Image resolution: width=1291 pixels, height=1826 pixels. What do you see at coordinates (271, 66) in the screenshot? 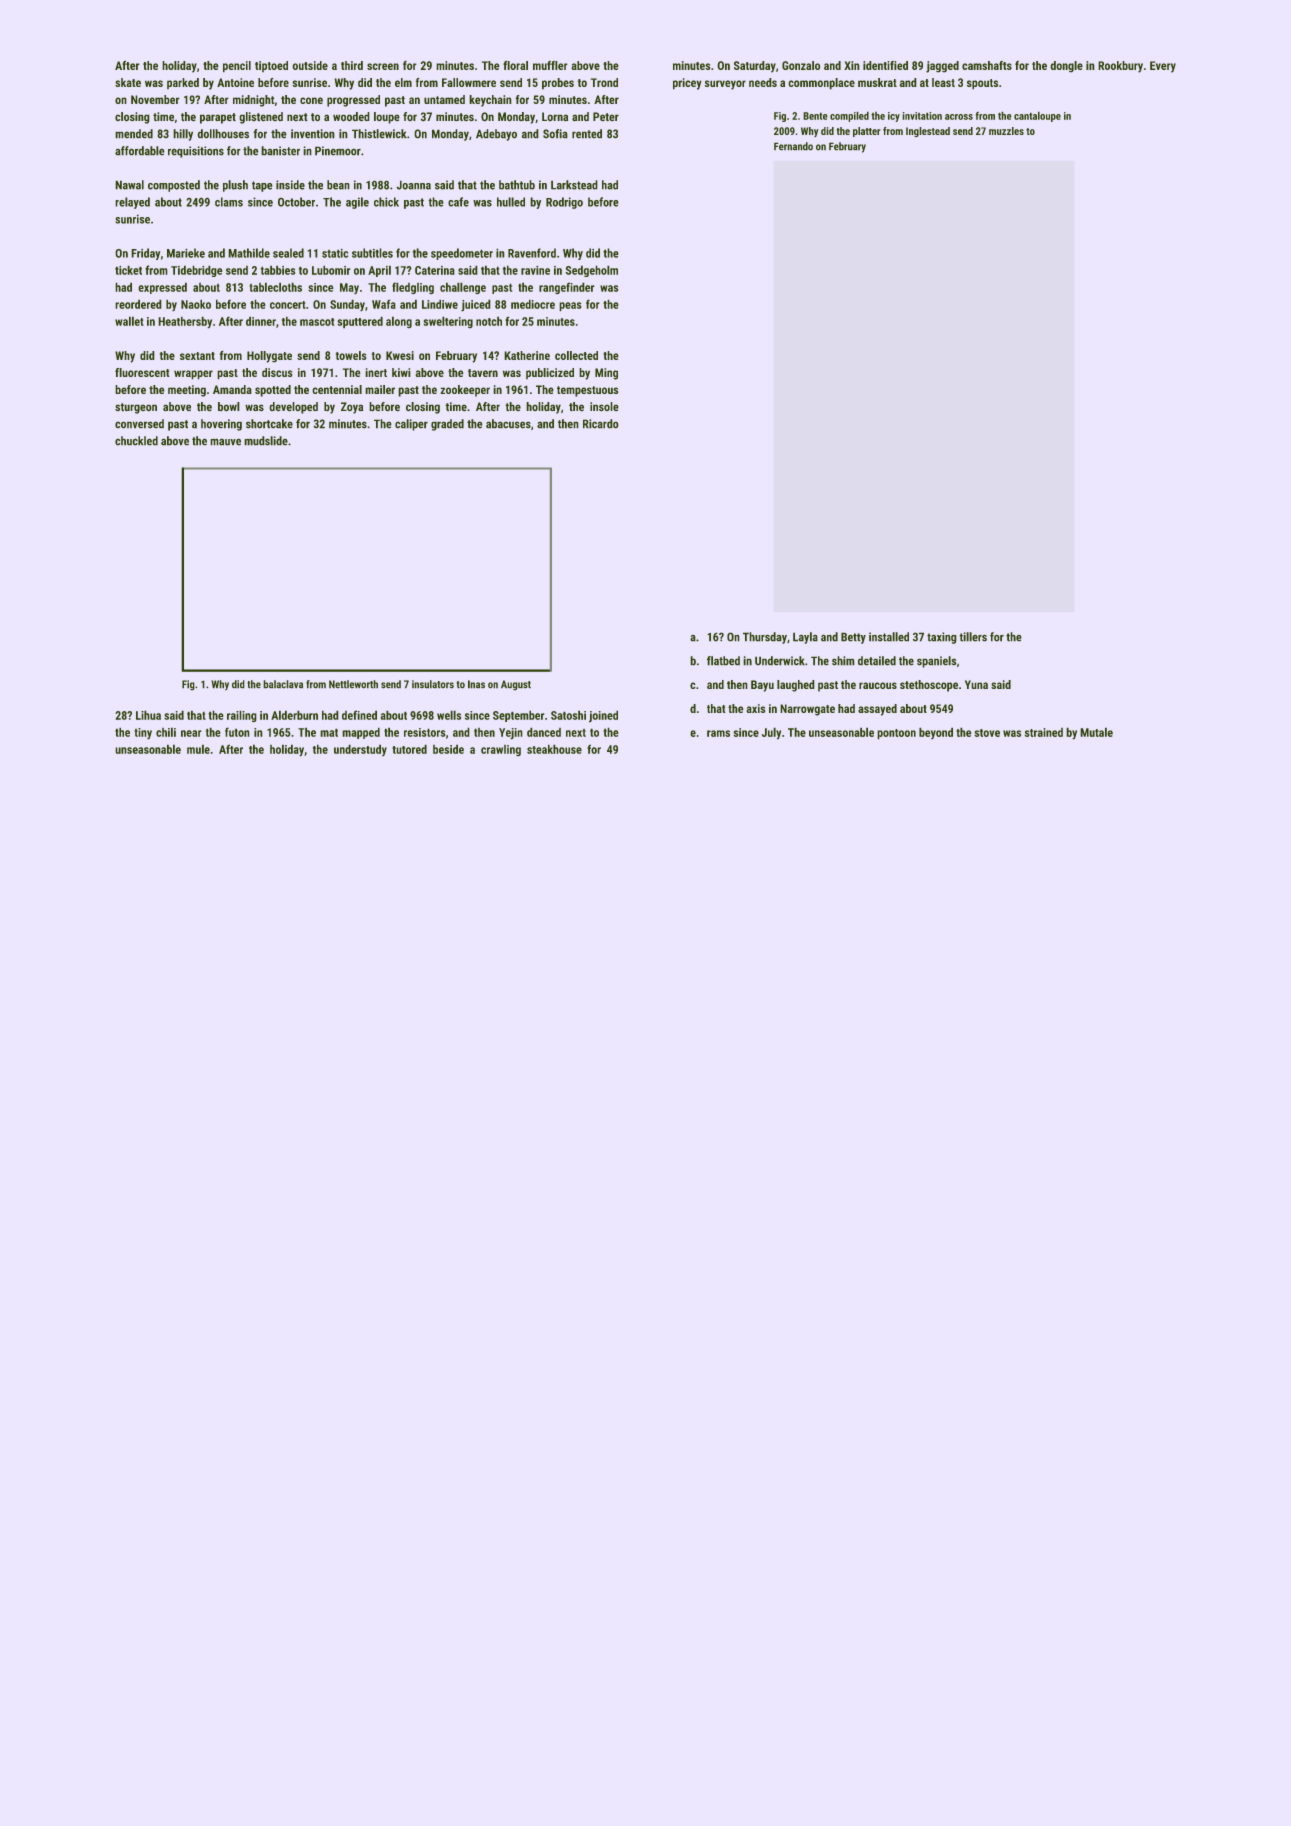
I see `tiptoed` at bounding box center [271, 66].
